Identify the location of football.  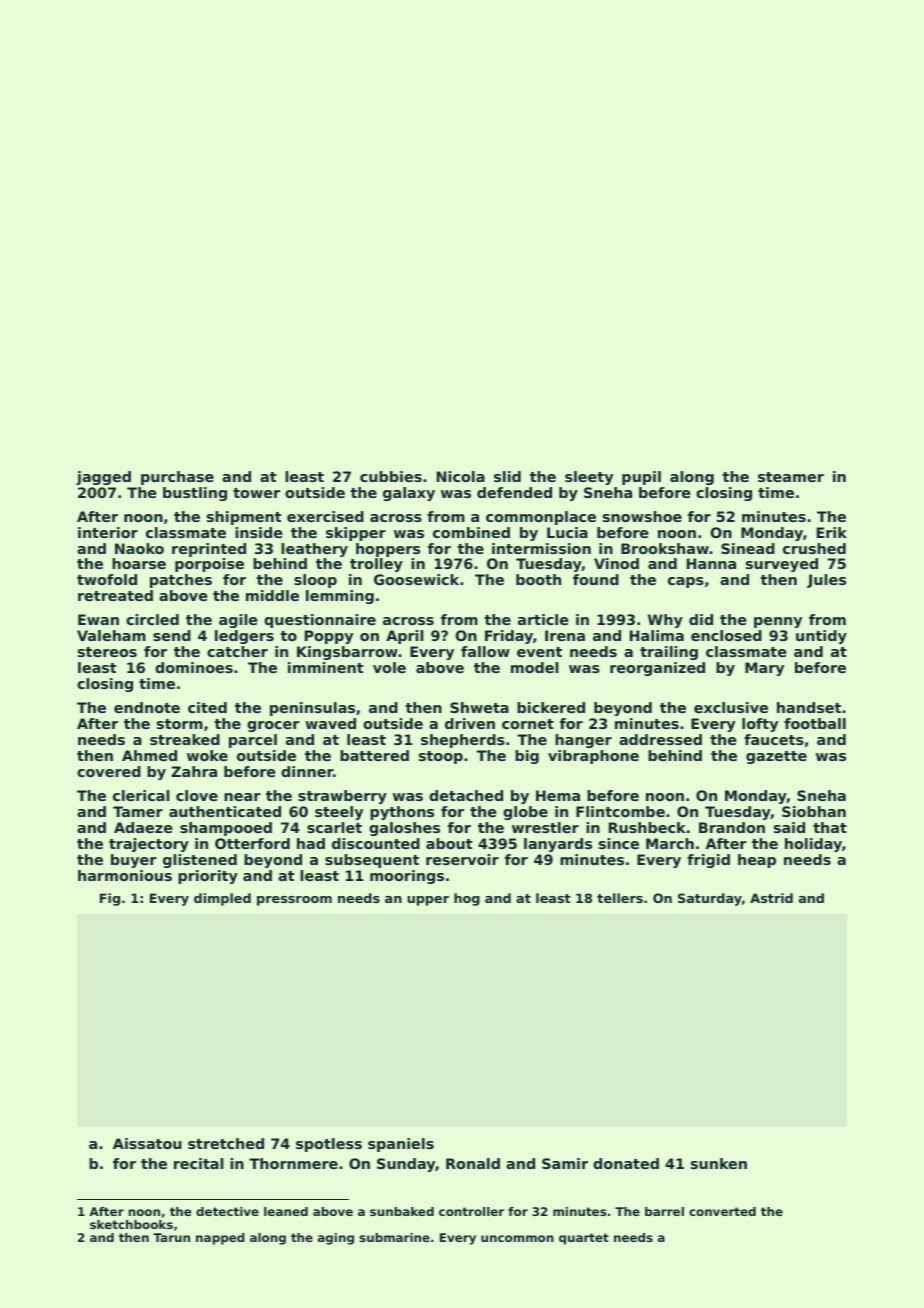
(815, 723).
